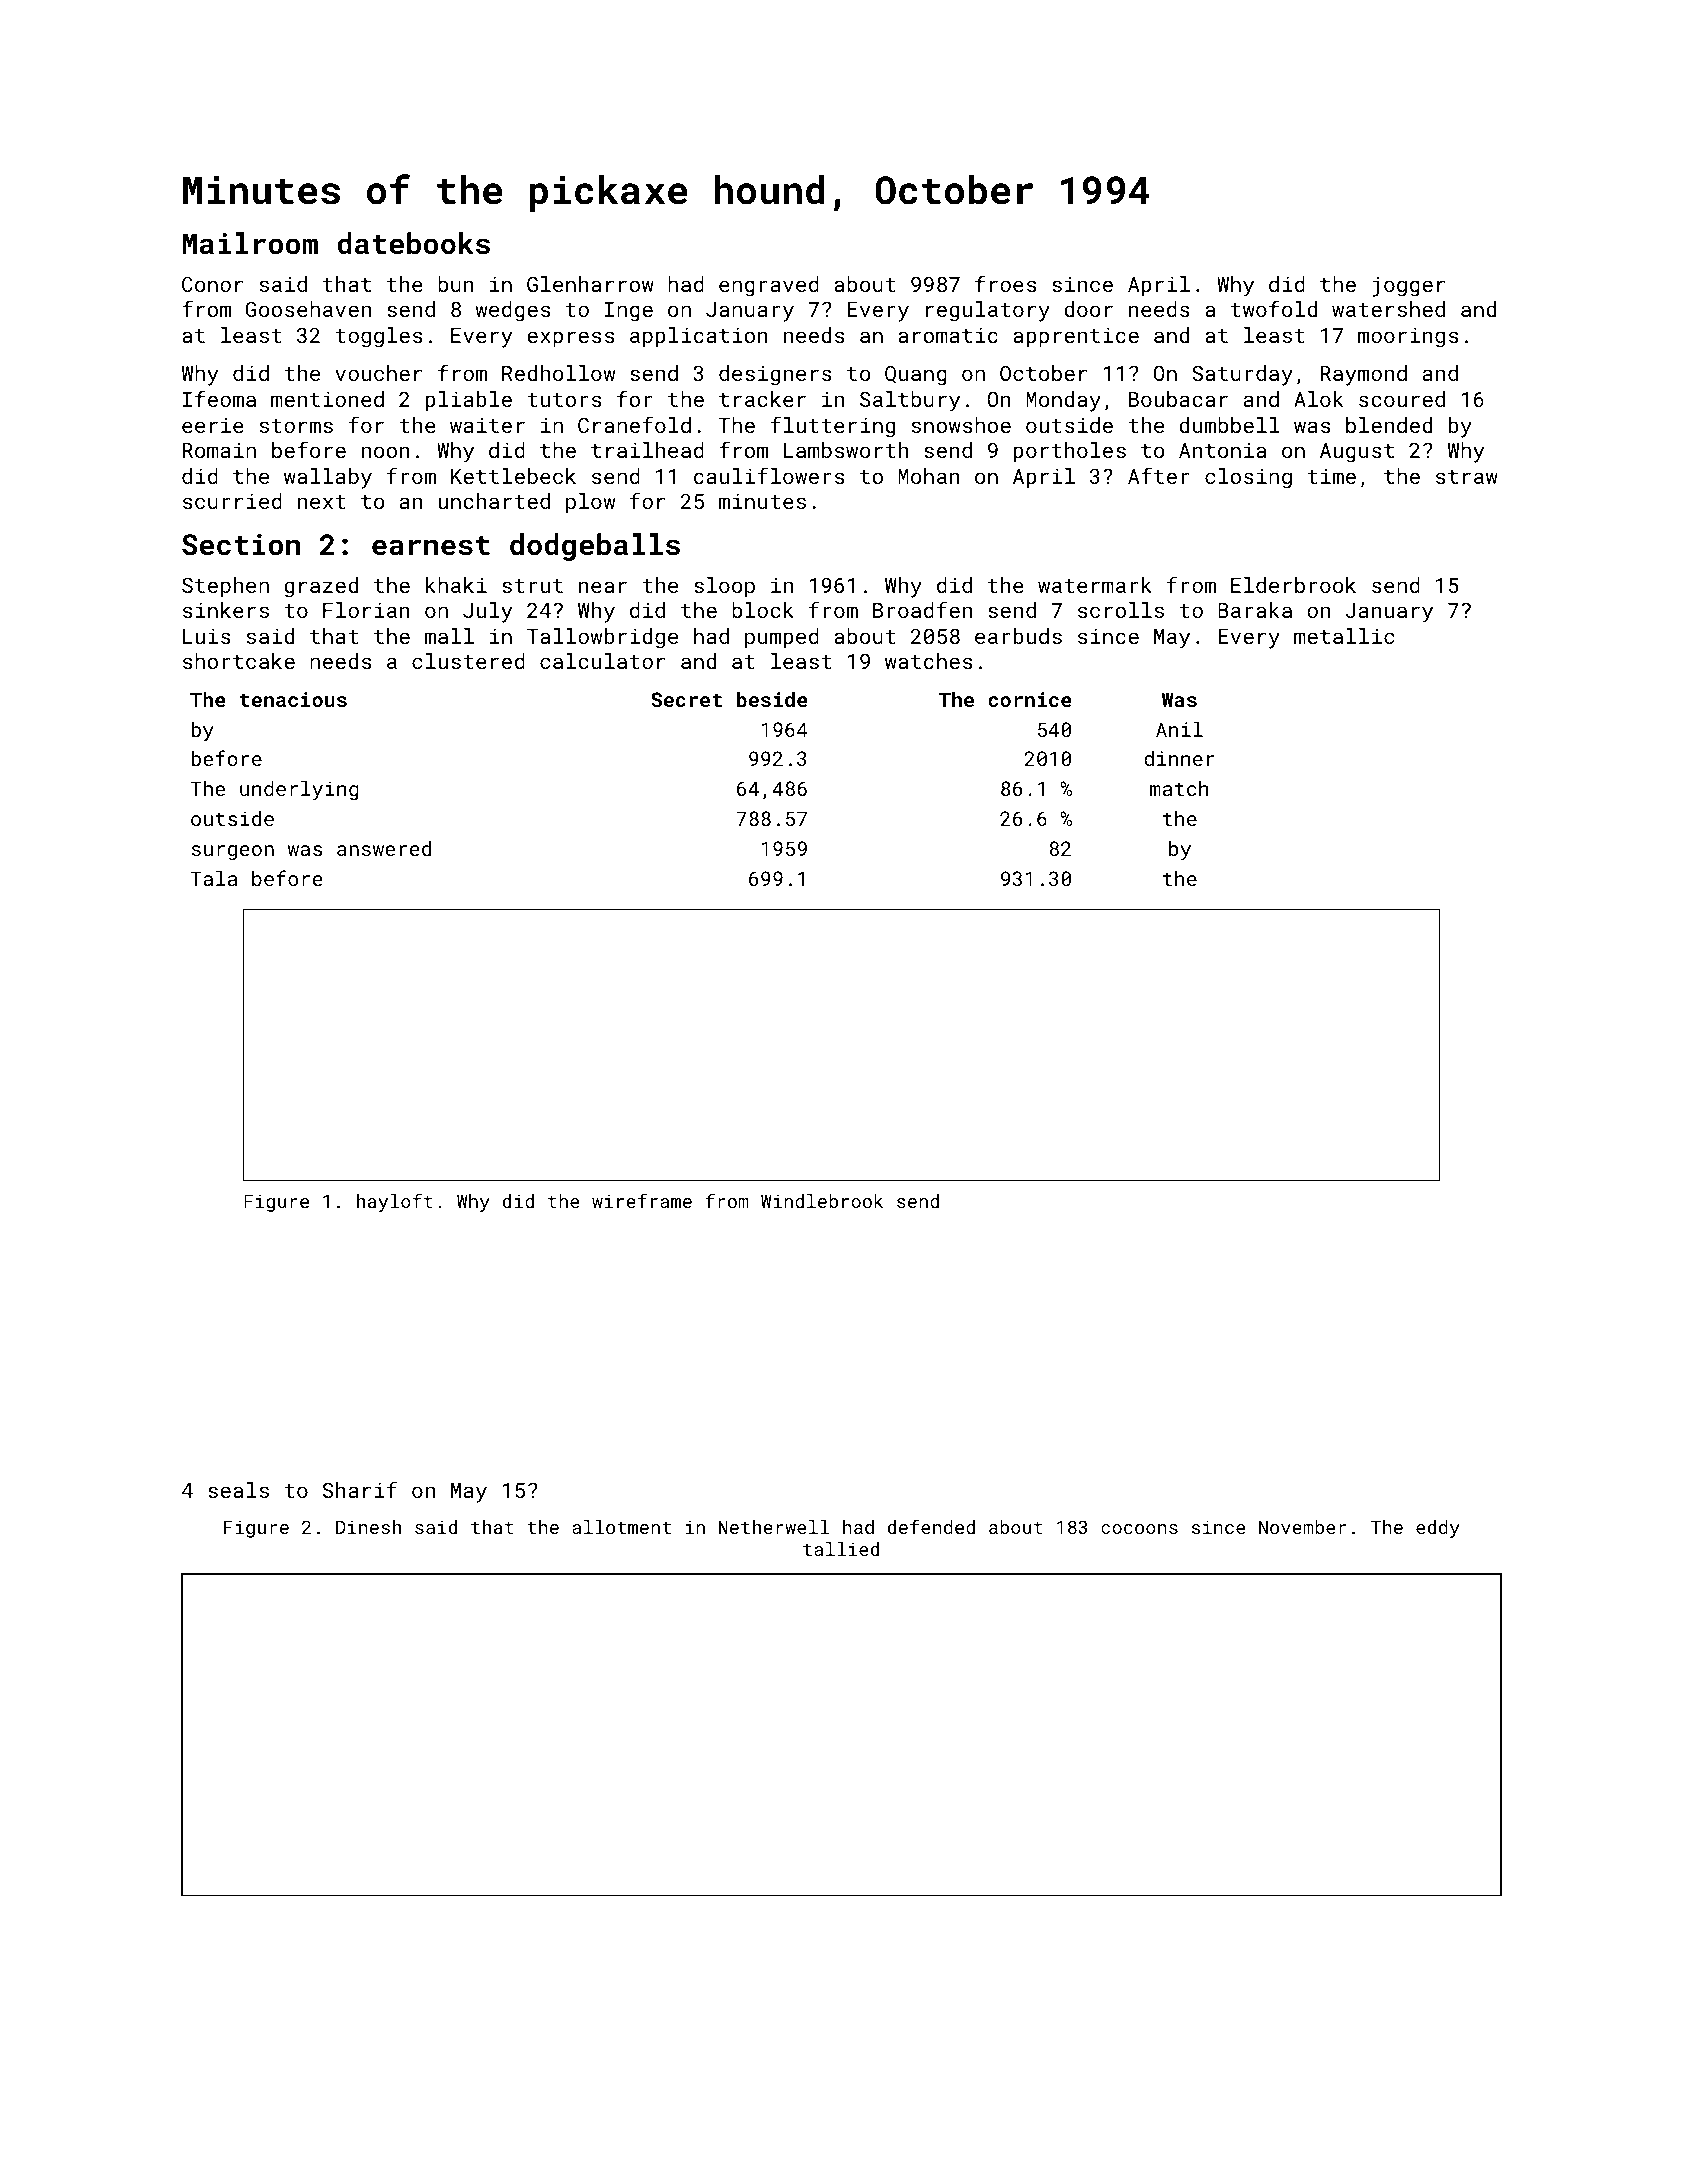  Describe the element at coordinates (238, 1490) in the screenshot. I see `seals` at that location.
